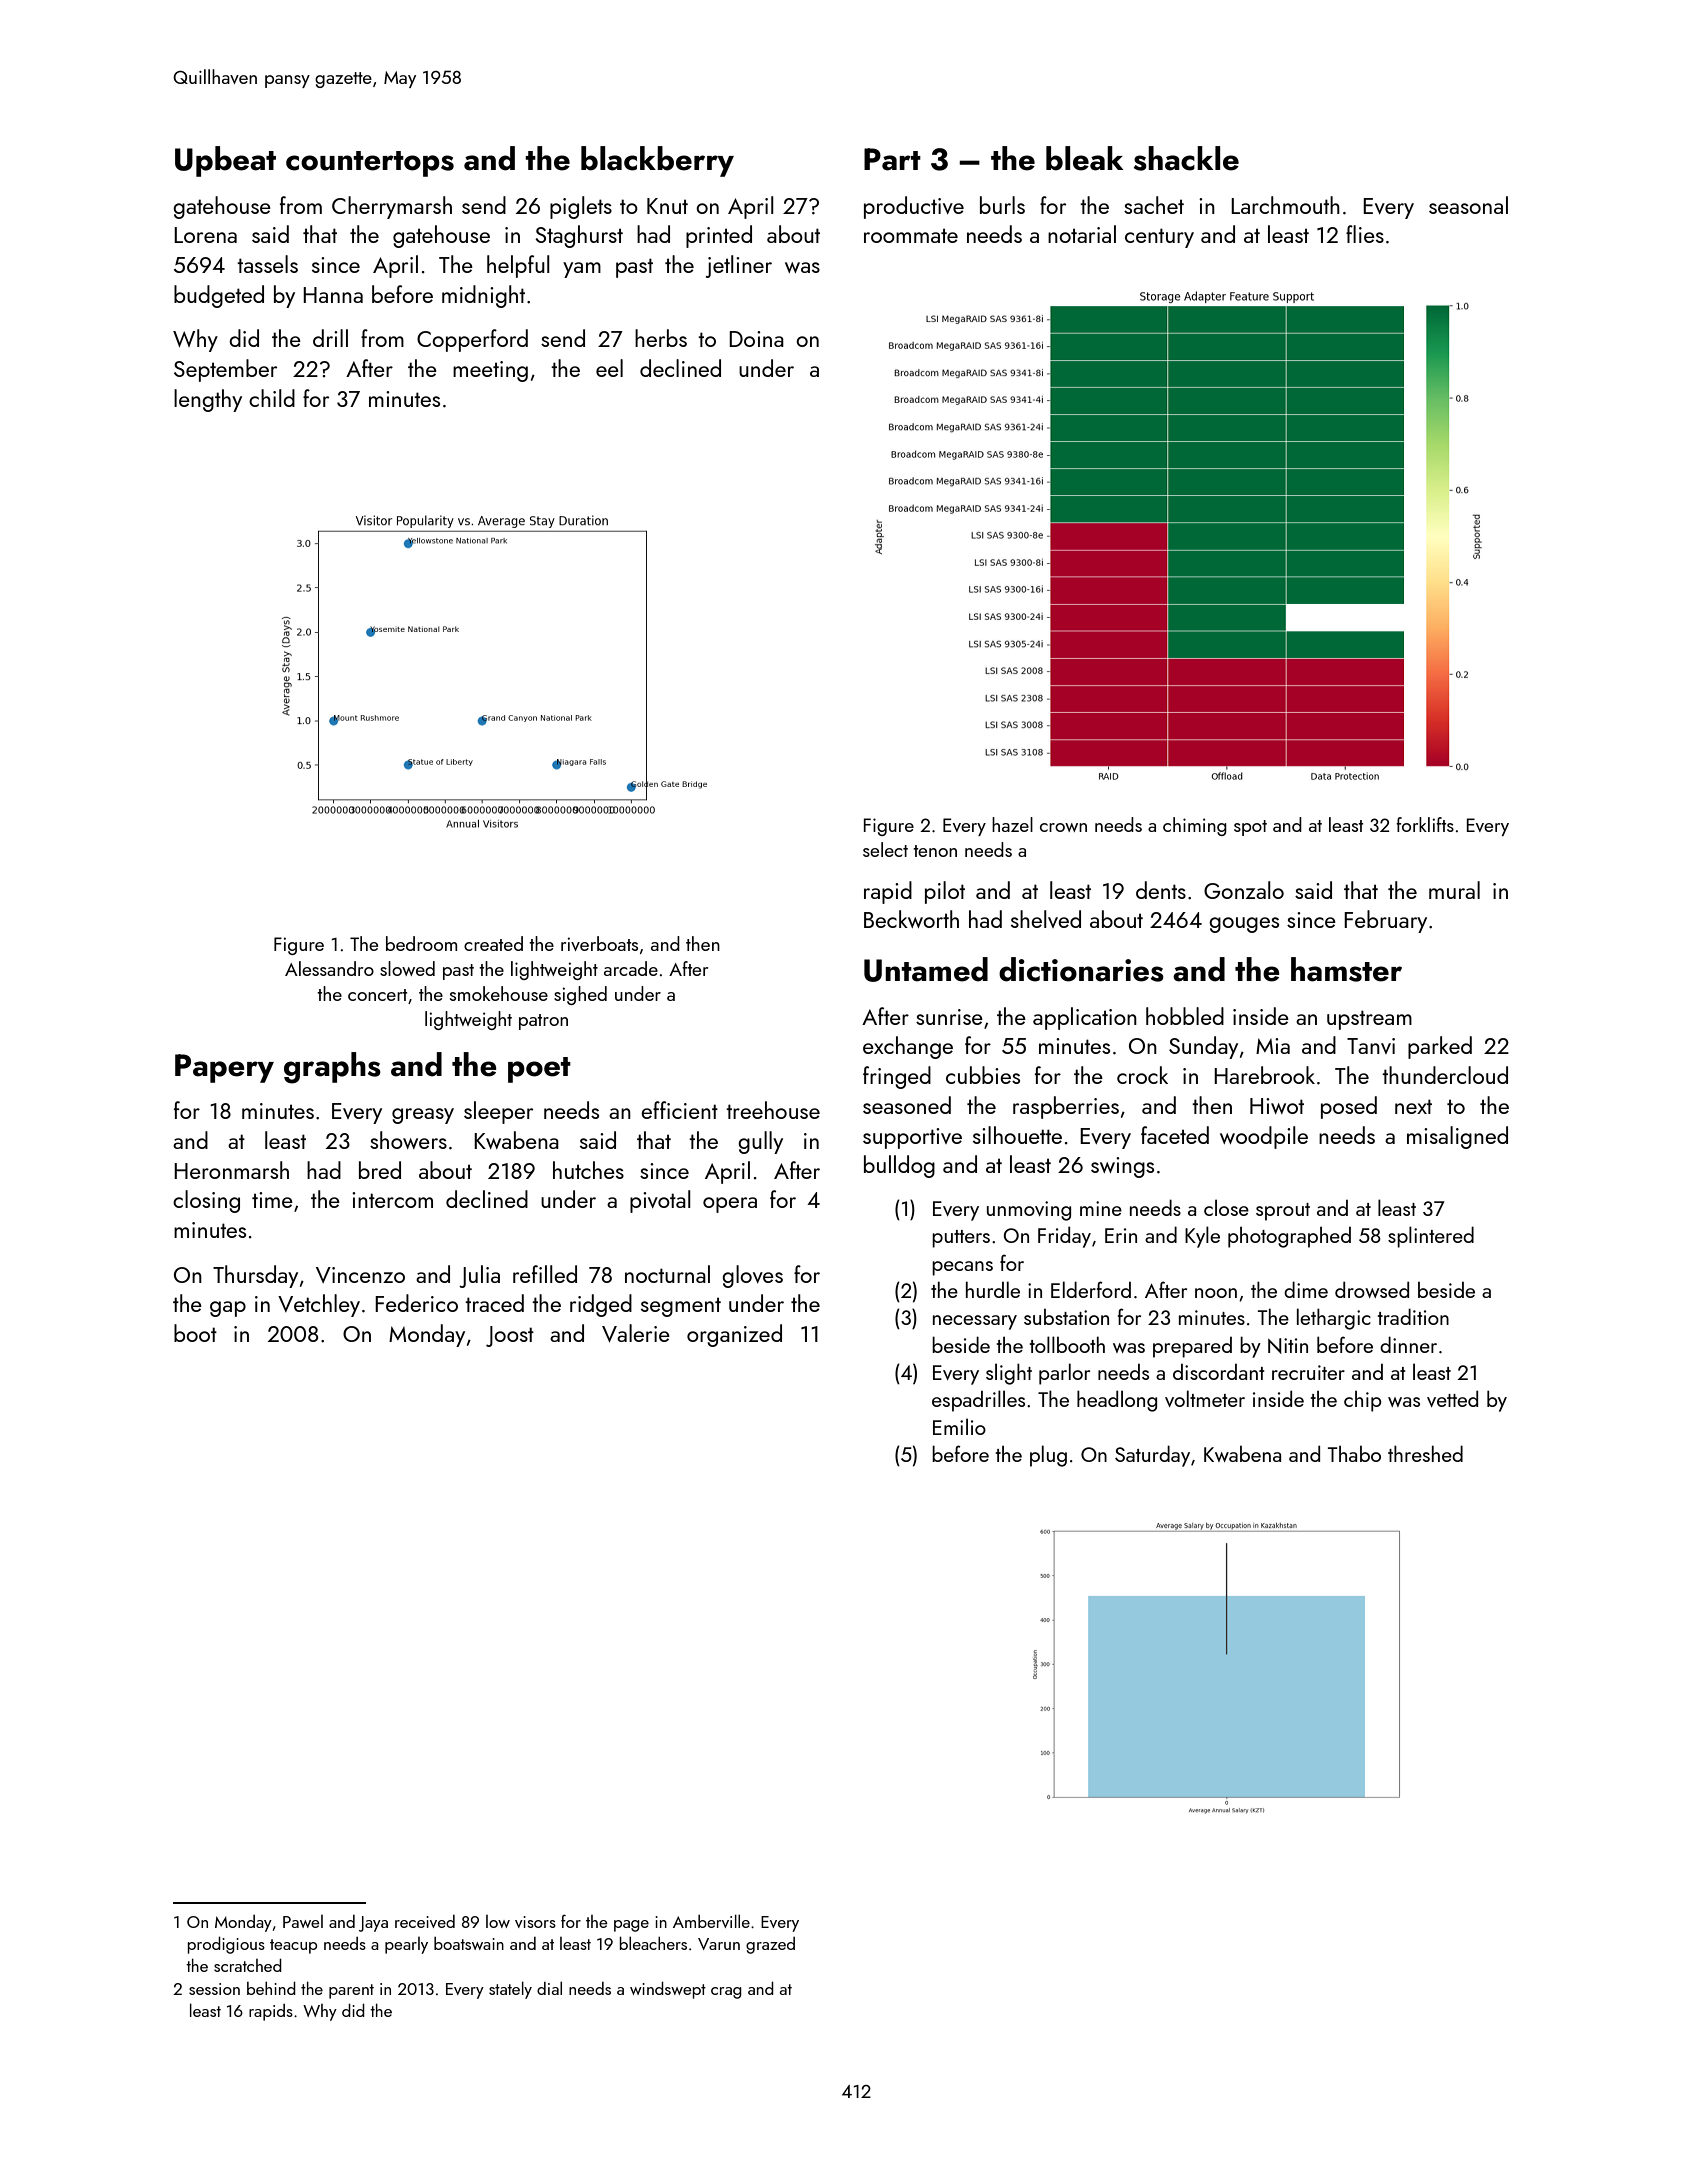  I want to click on grazed, so click(770, 1945).
